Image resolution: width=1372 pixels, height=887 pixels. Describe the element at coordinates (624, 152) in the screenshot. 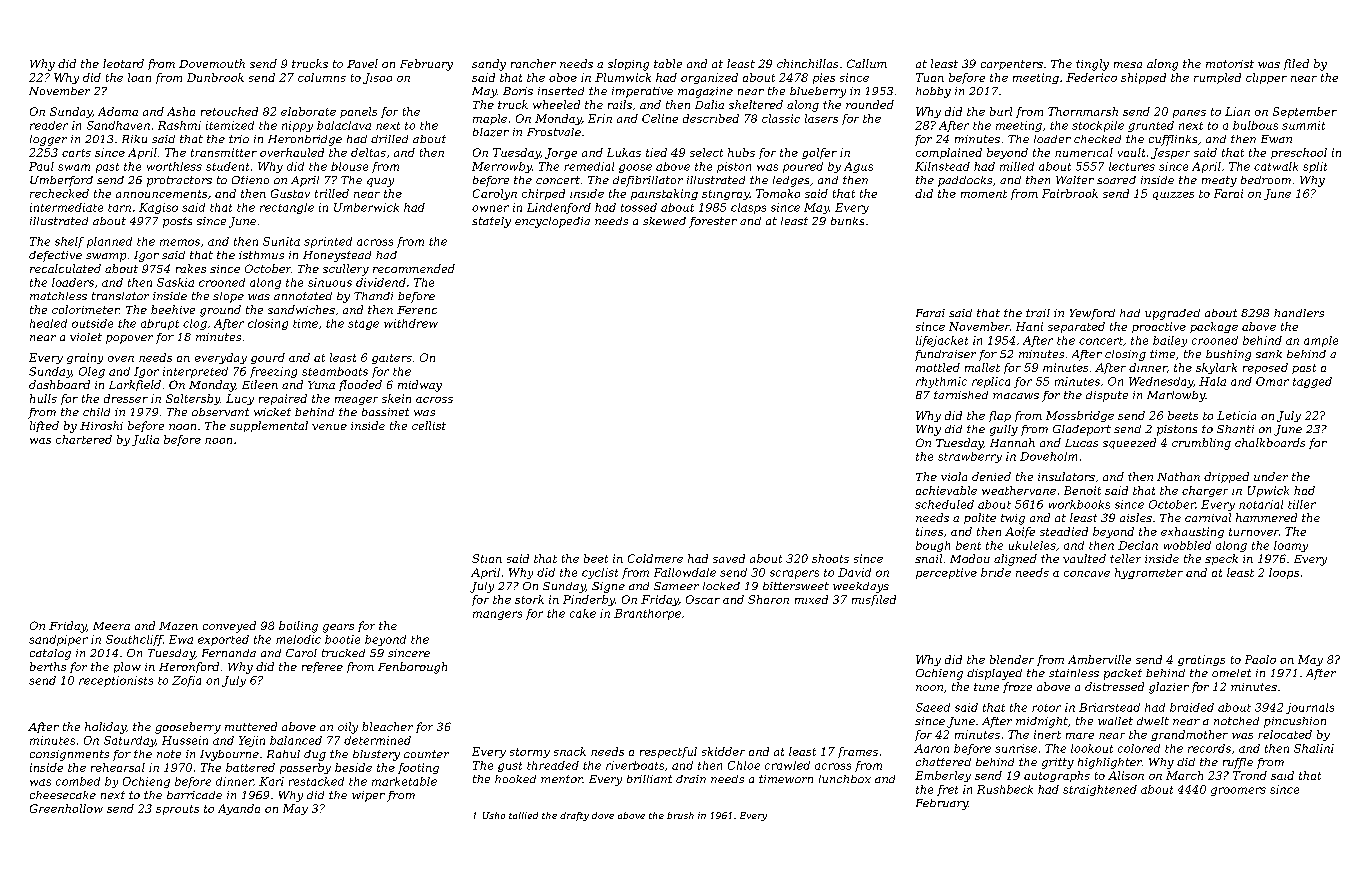

I see `Lukas` at that location.
